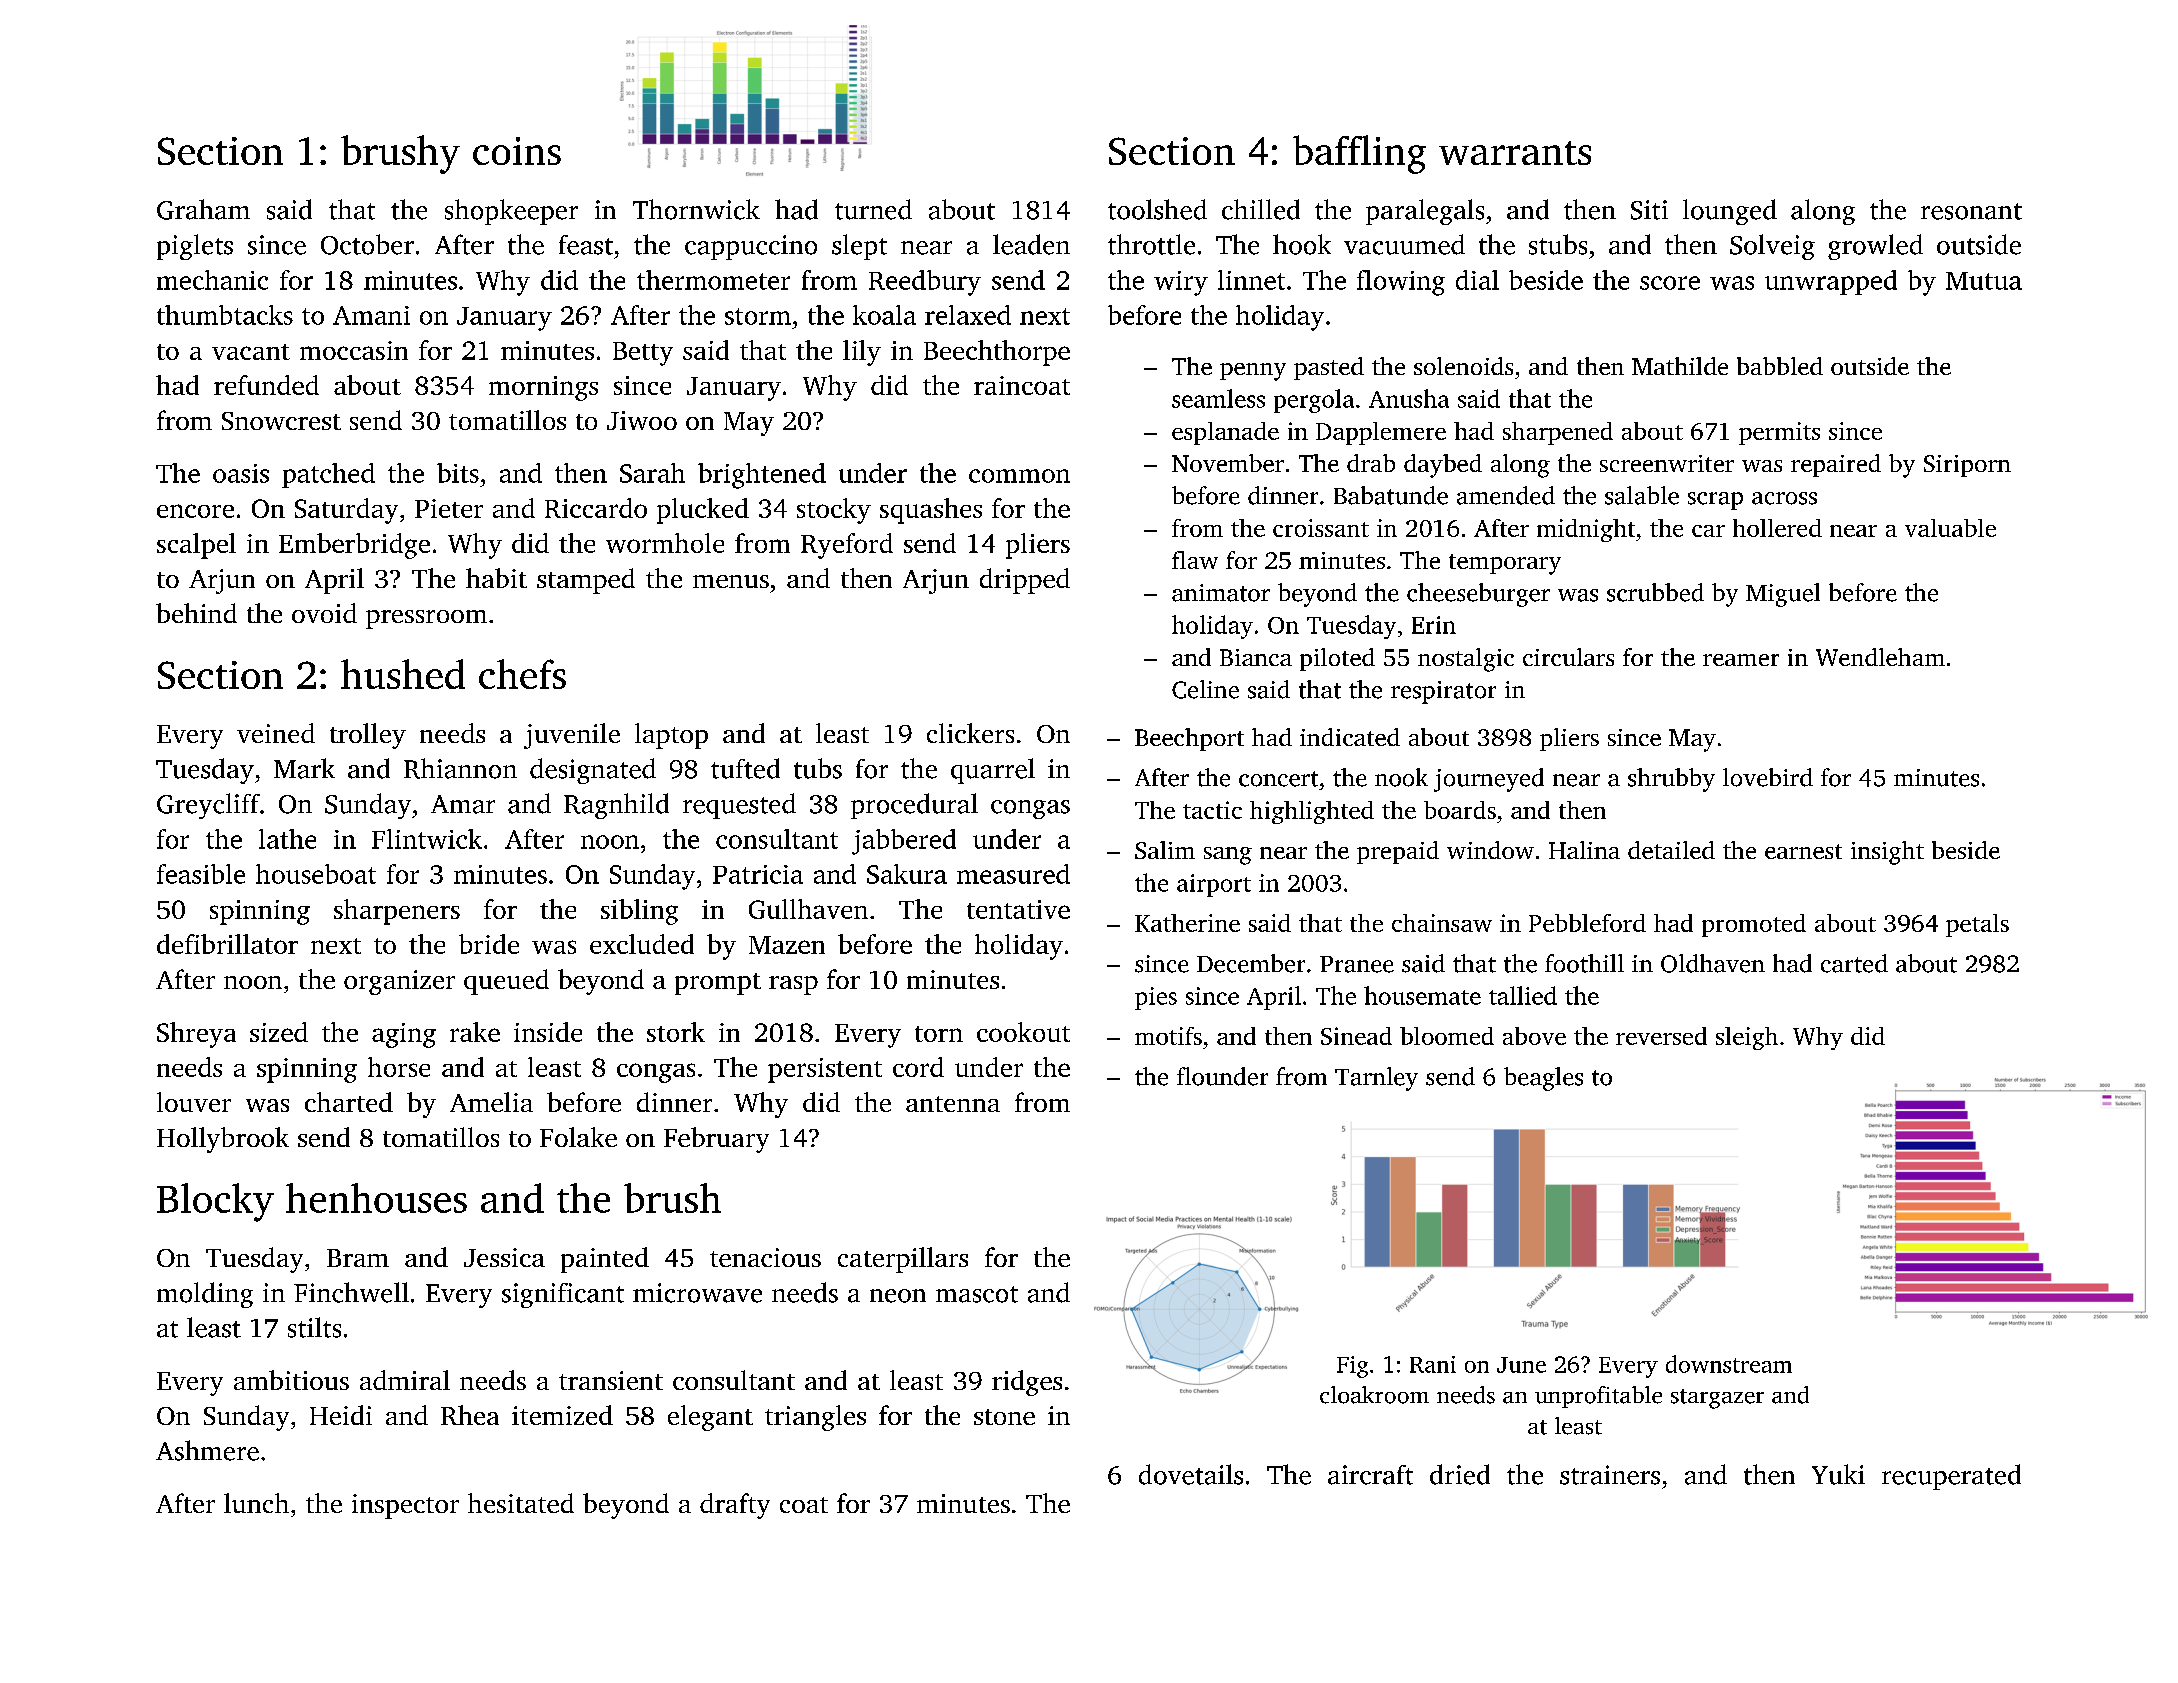  What do you see at coordinates (1971, 211) in the document?
I see `resonant` at bounding box center [1971, 211].
